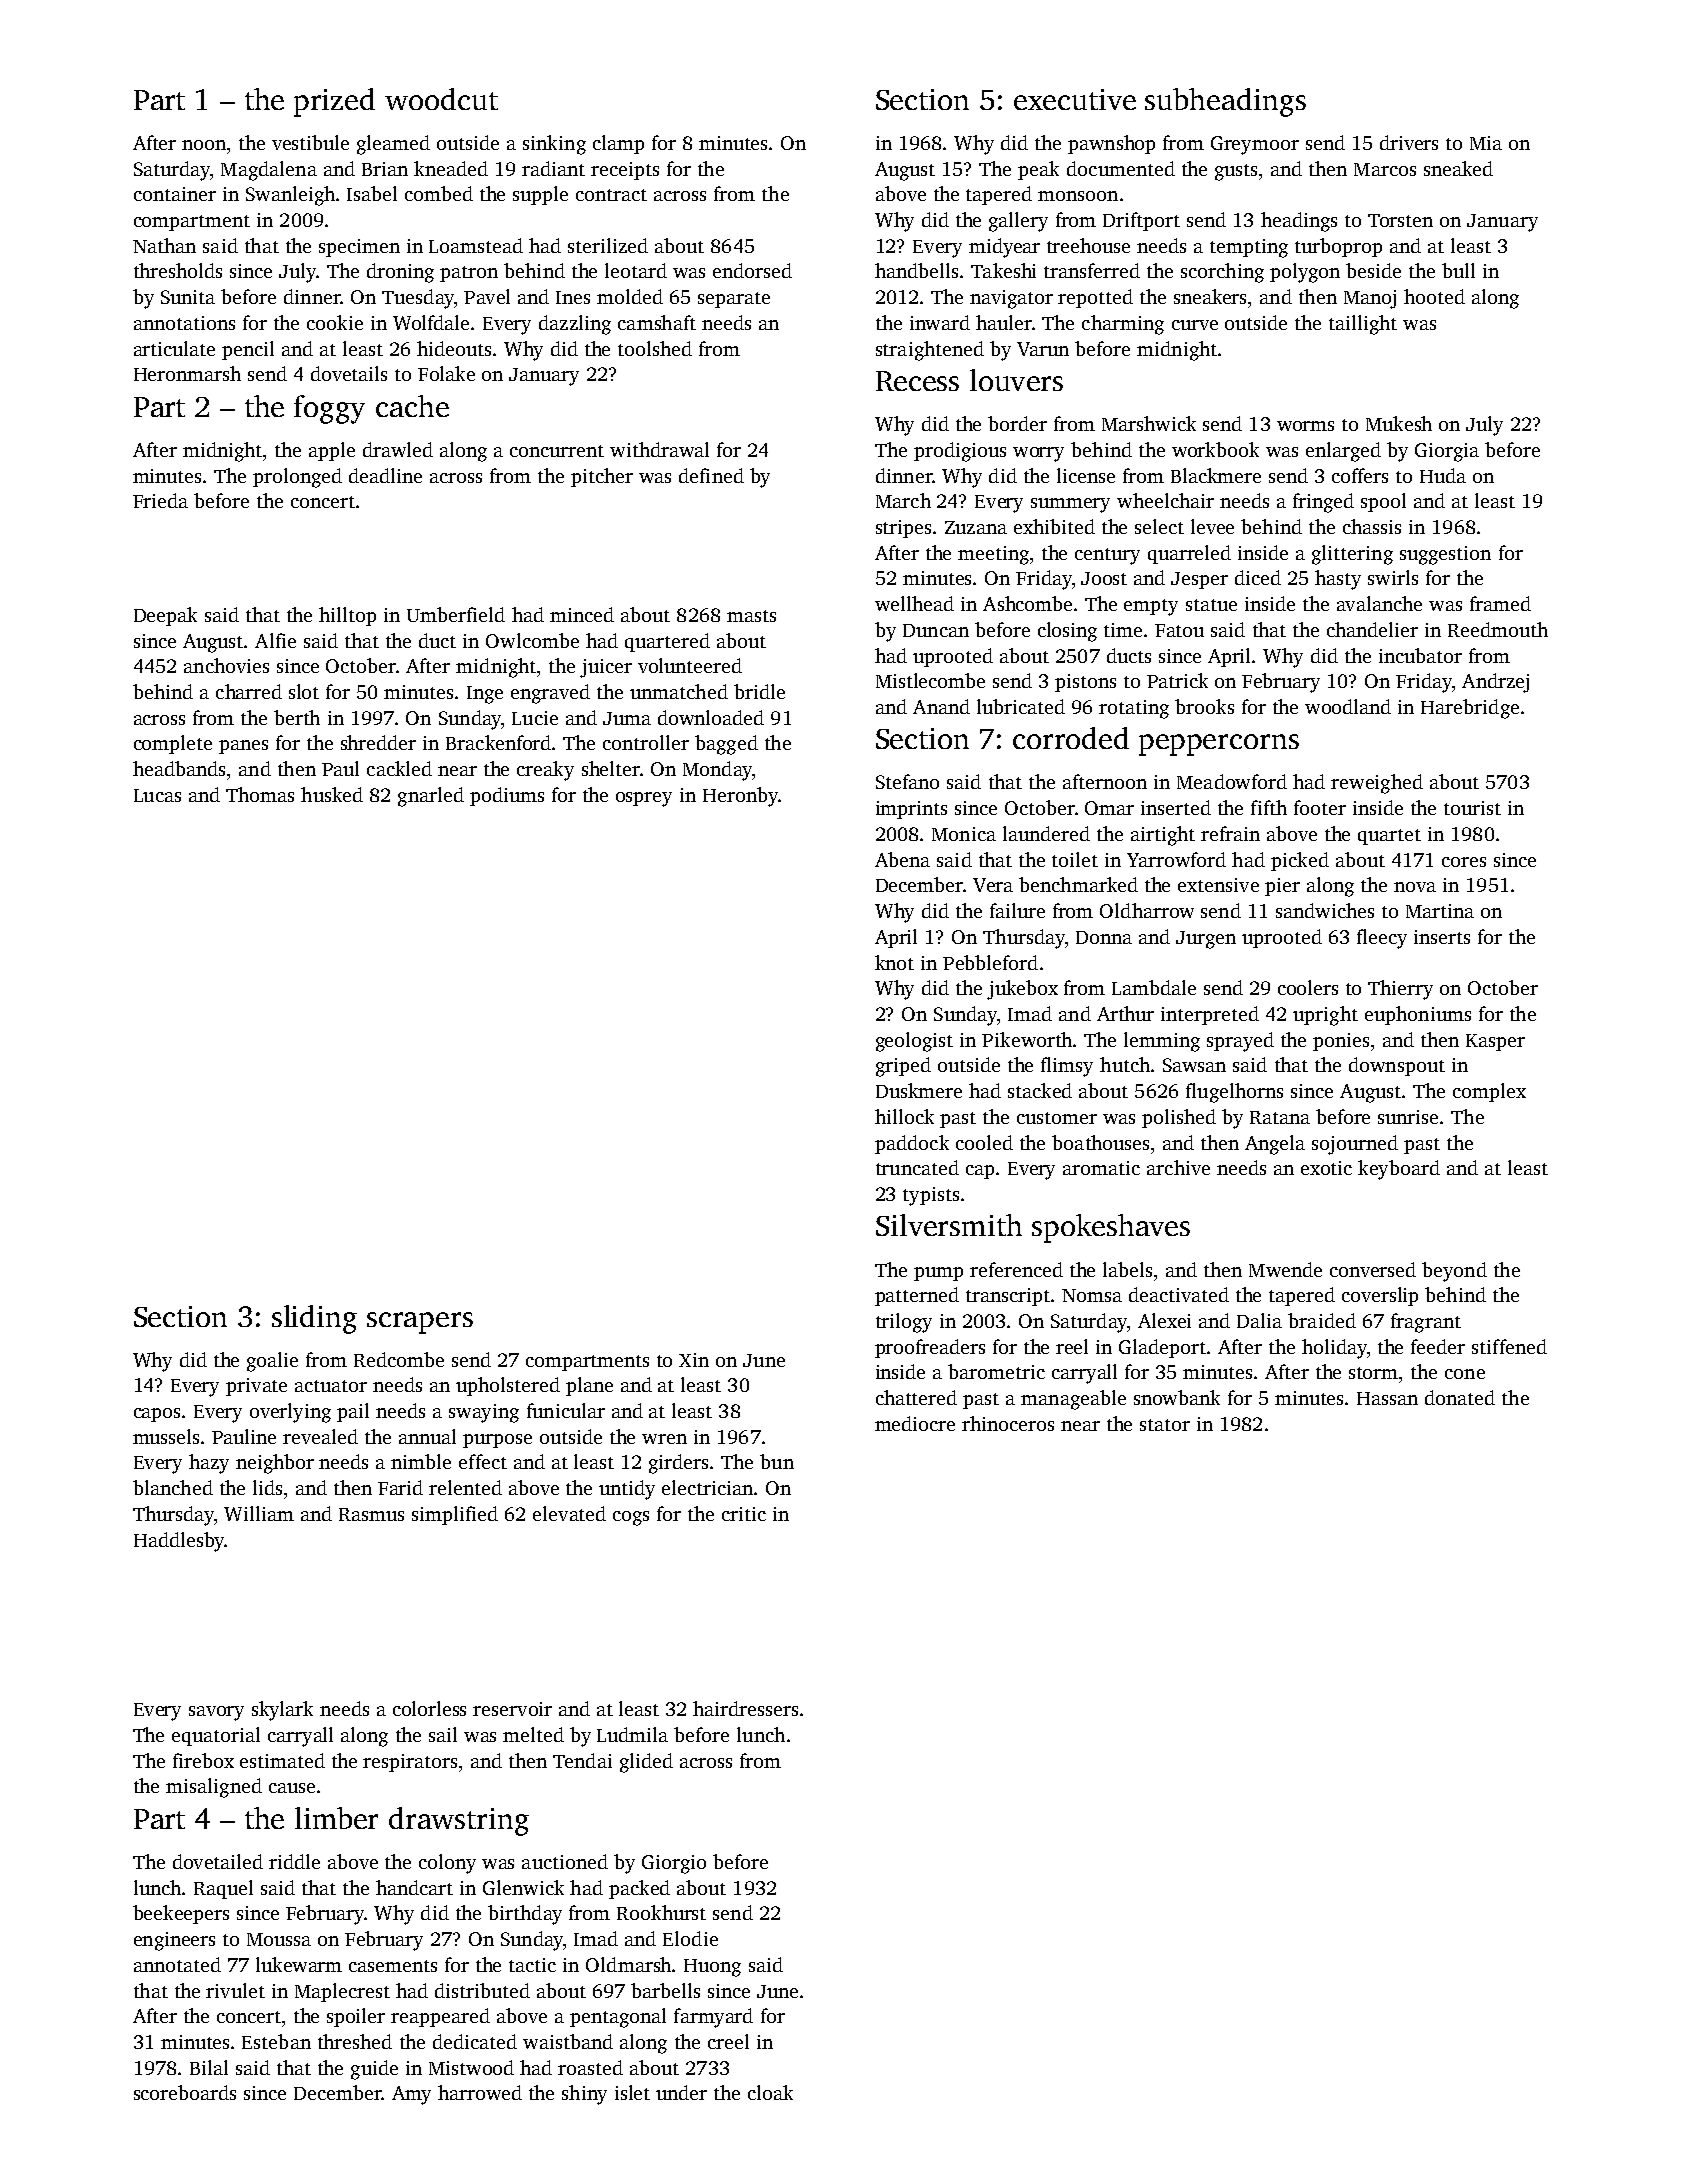 The height and width of the document is (2178, 1683). I want to click on husked, so click(332, 794).
